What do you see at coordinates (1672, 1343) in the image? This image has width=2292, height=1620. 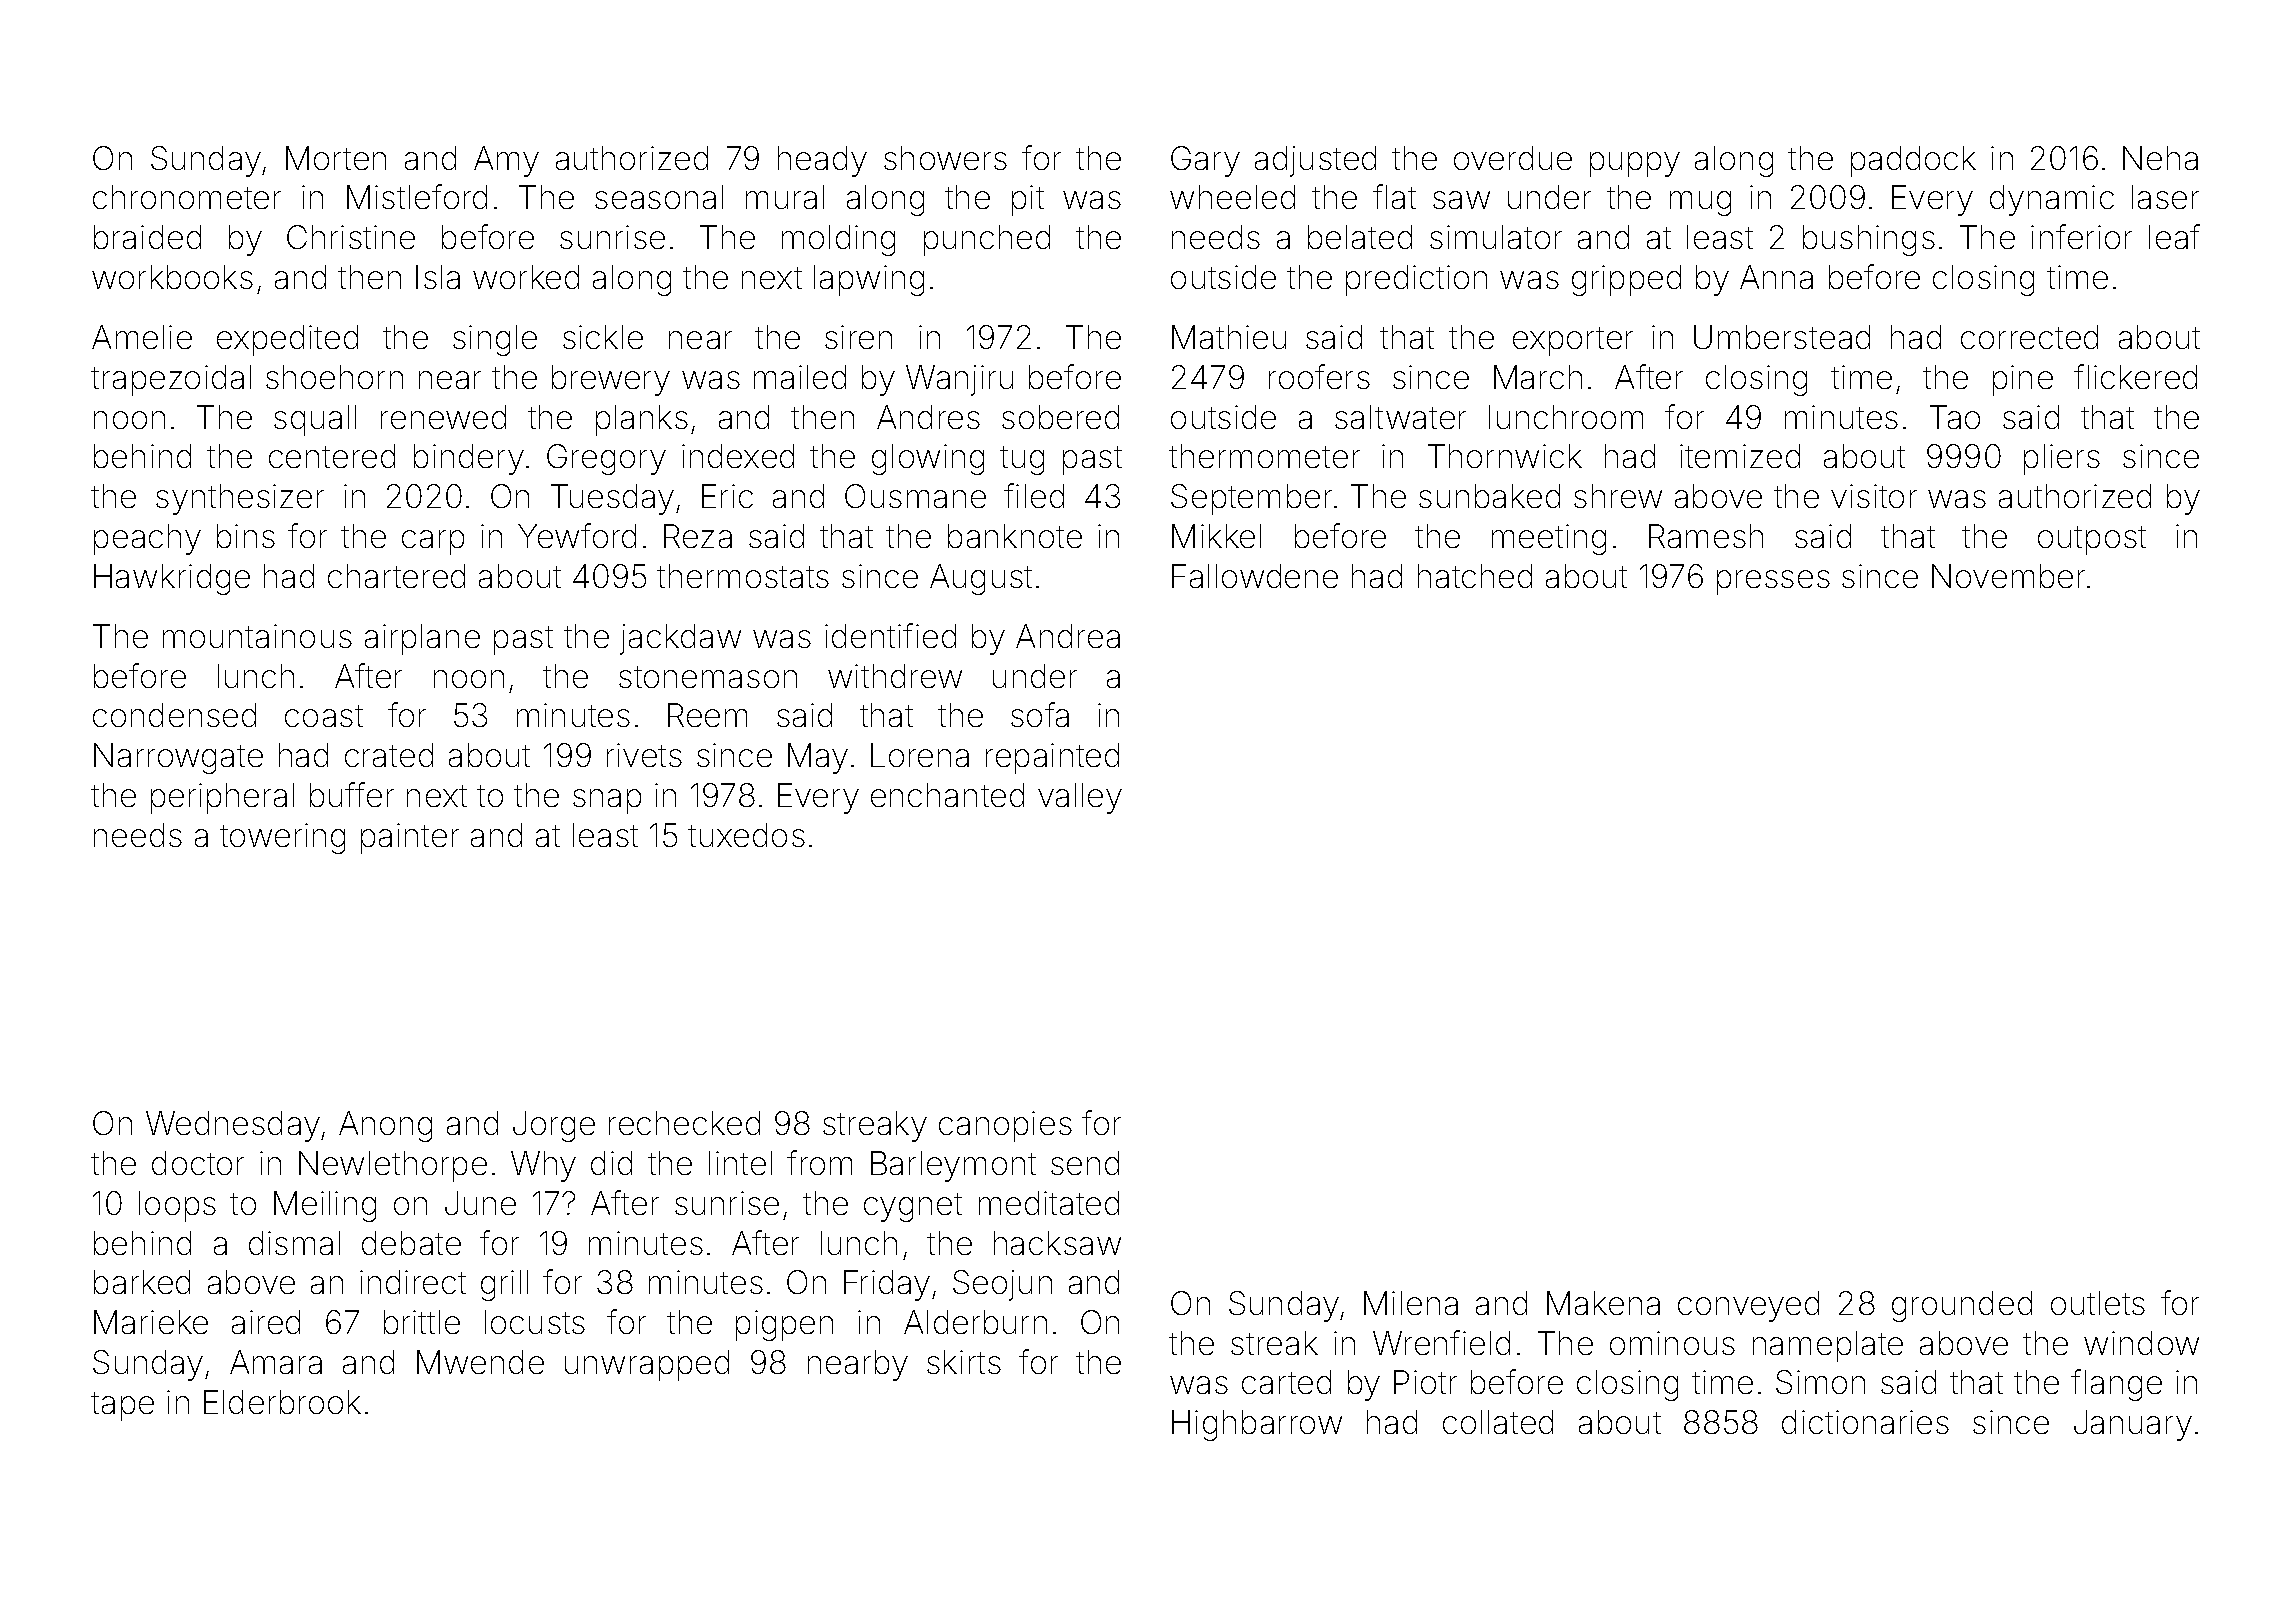 I see `ominous` at bounding box center [1672, 1343].
